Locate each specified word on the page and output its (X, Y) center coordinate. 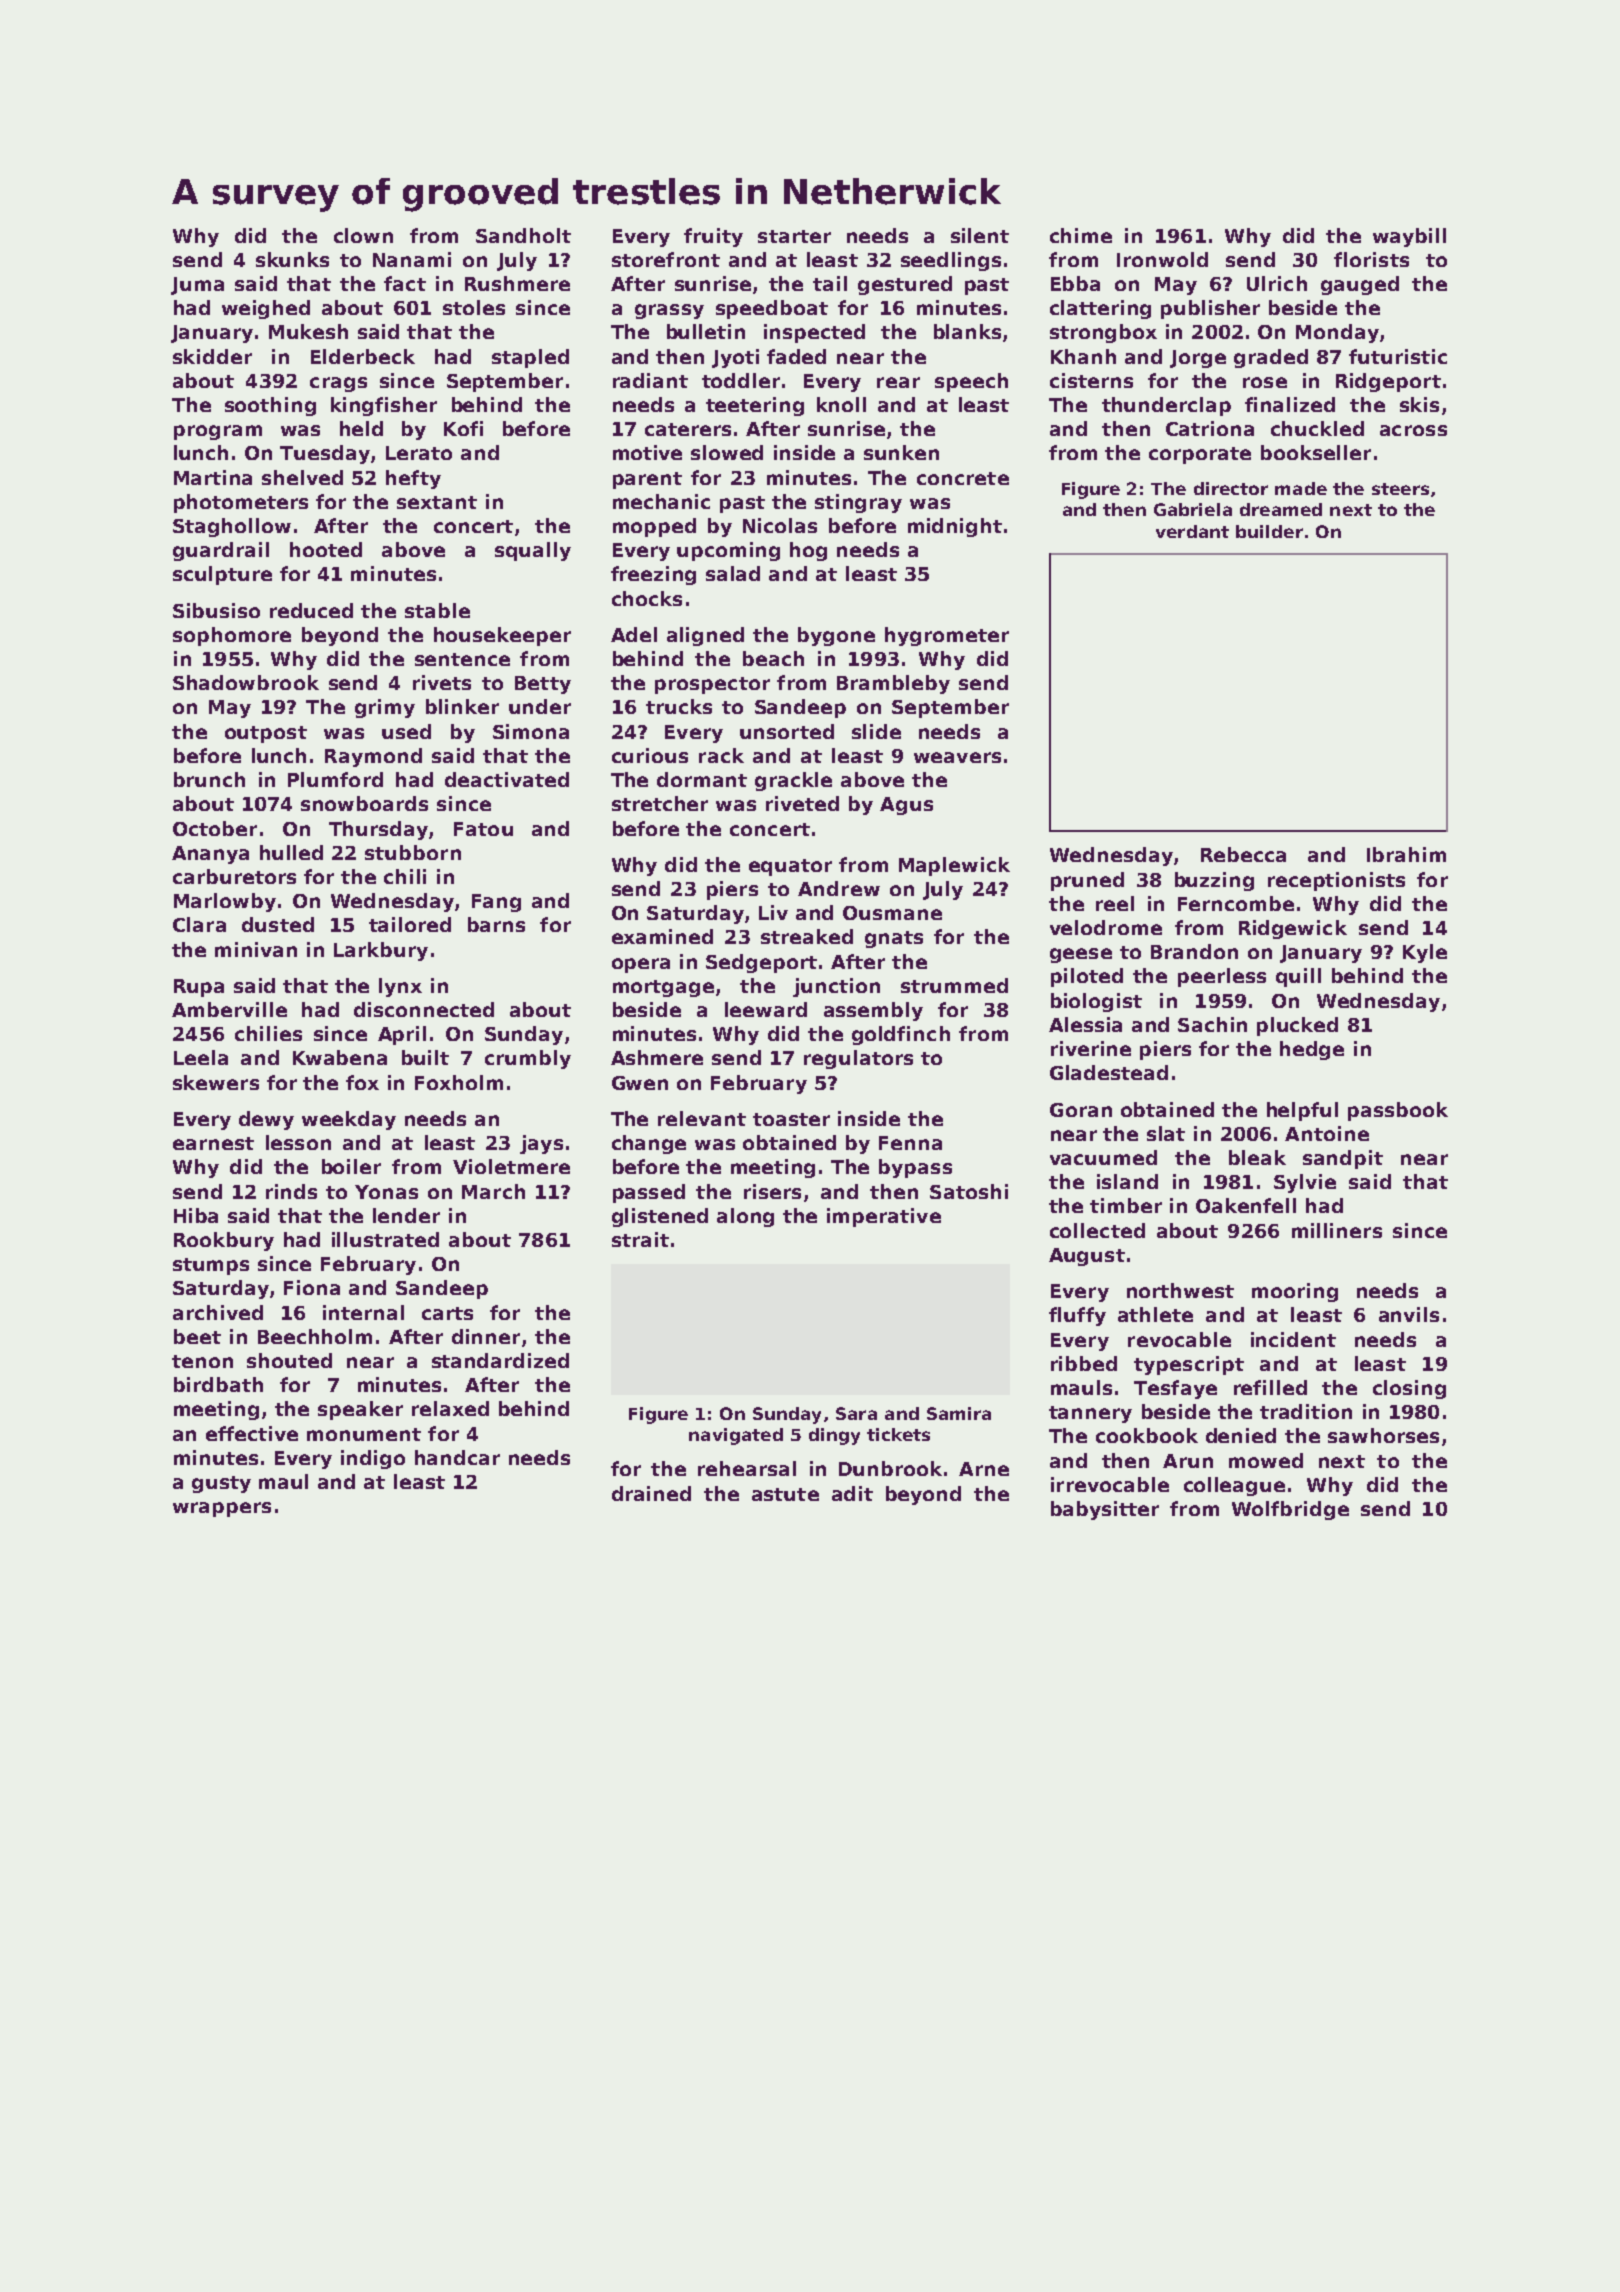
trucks (679, 706)
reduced (311, 610)
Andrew (839, 888)
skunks (292, 259)
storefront (666, 259)
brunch (209, 779)
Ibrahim (1406, 854)
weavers (957, 757)
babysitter (1105, 1510)
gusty (221, 1484)
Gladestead (1109, 1072)
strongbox (1103, 333)
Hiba (196, 1215)
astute (785, 1494)
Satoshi (969, 1191)
